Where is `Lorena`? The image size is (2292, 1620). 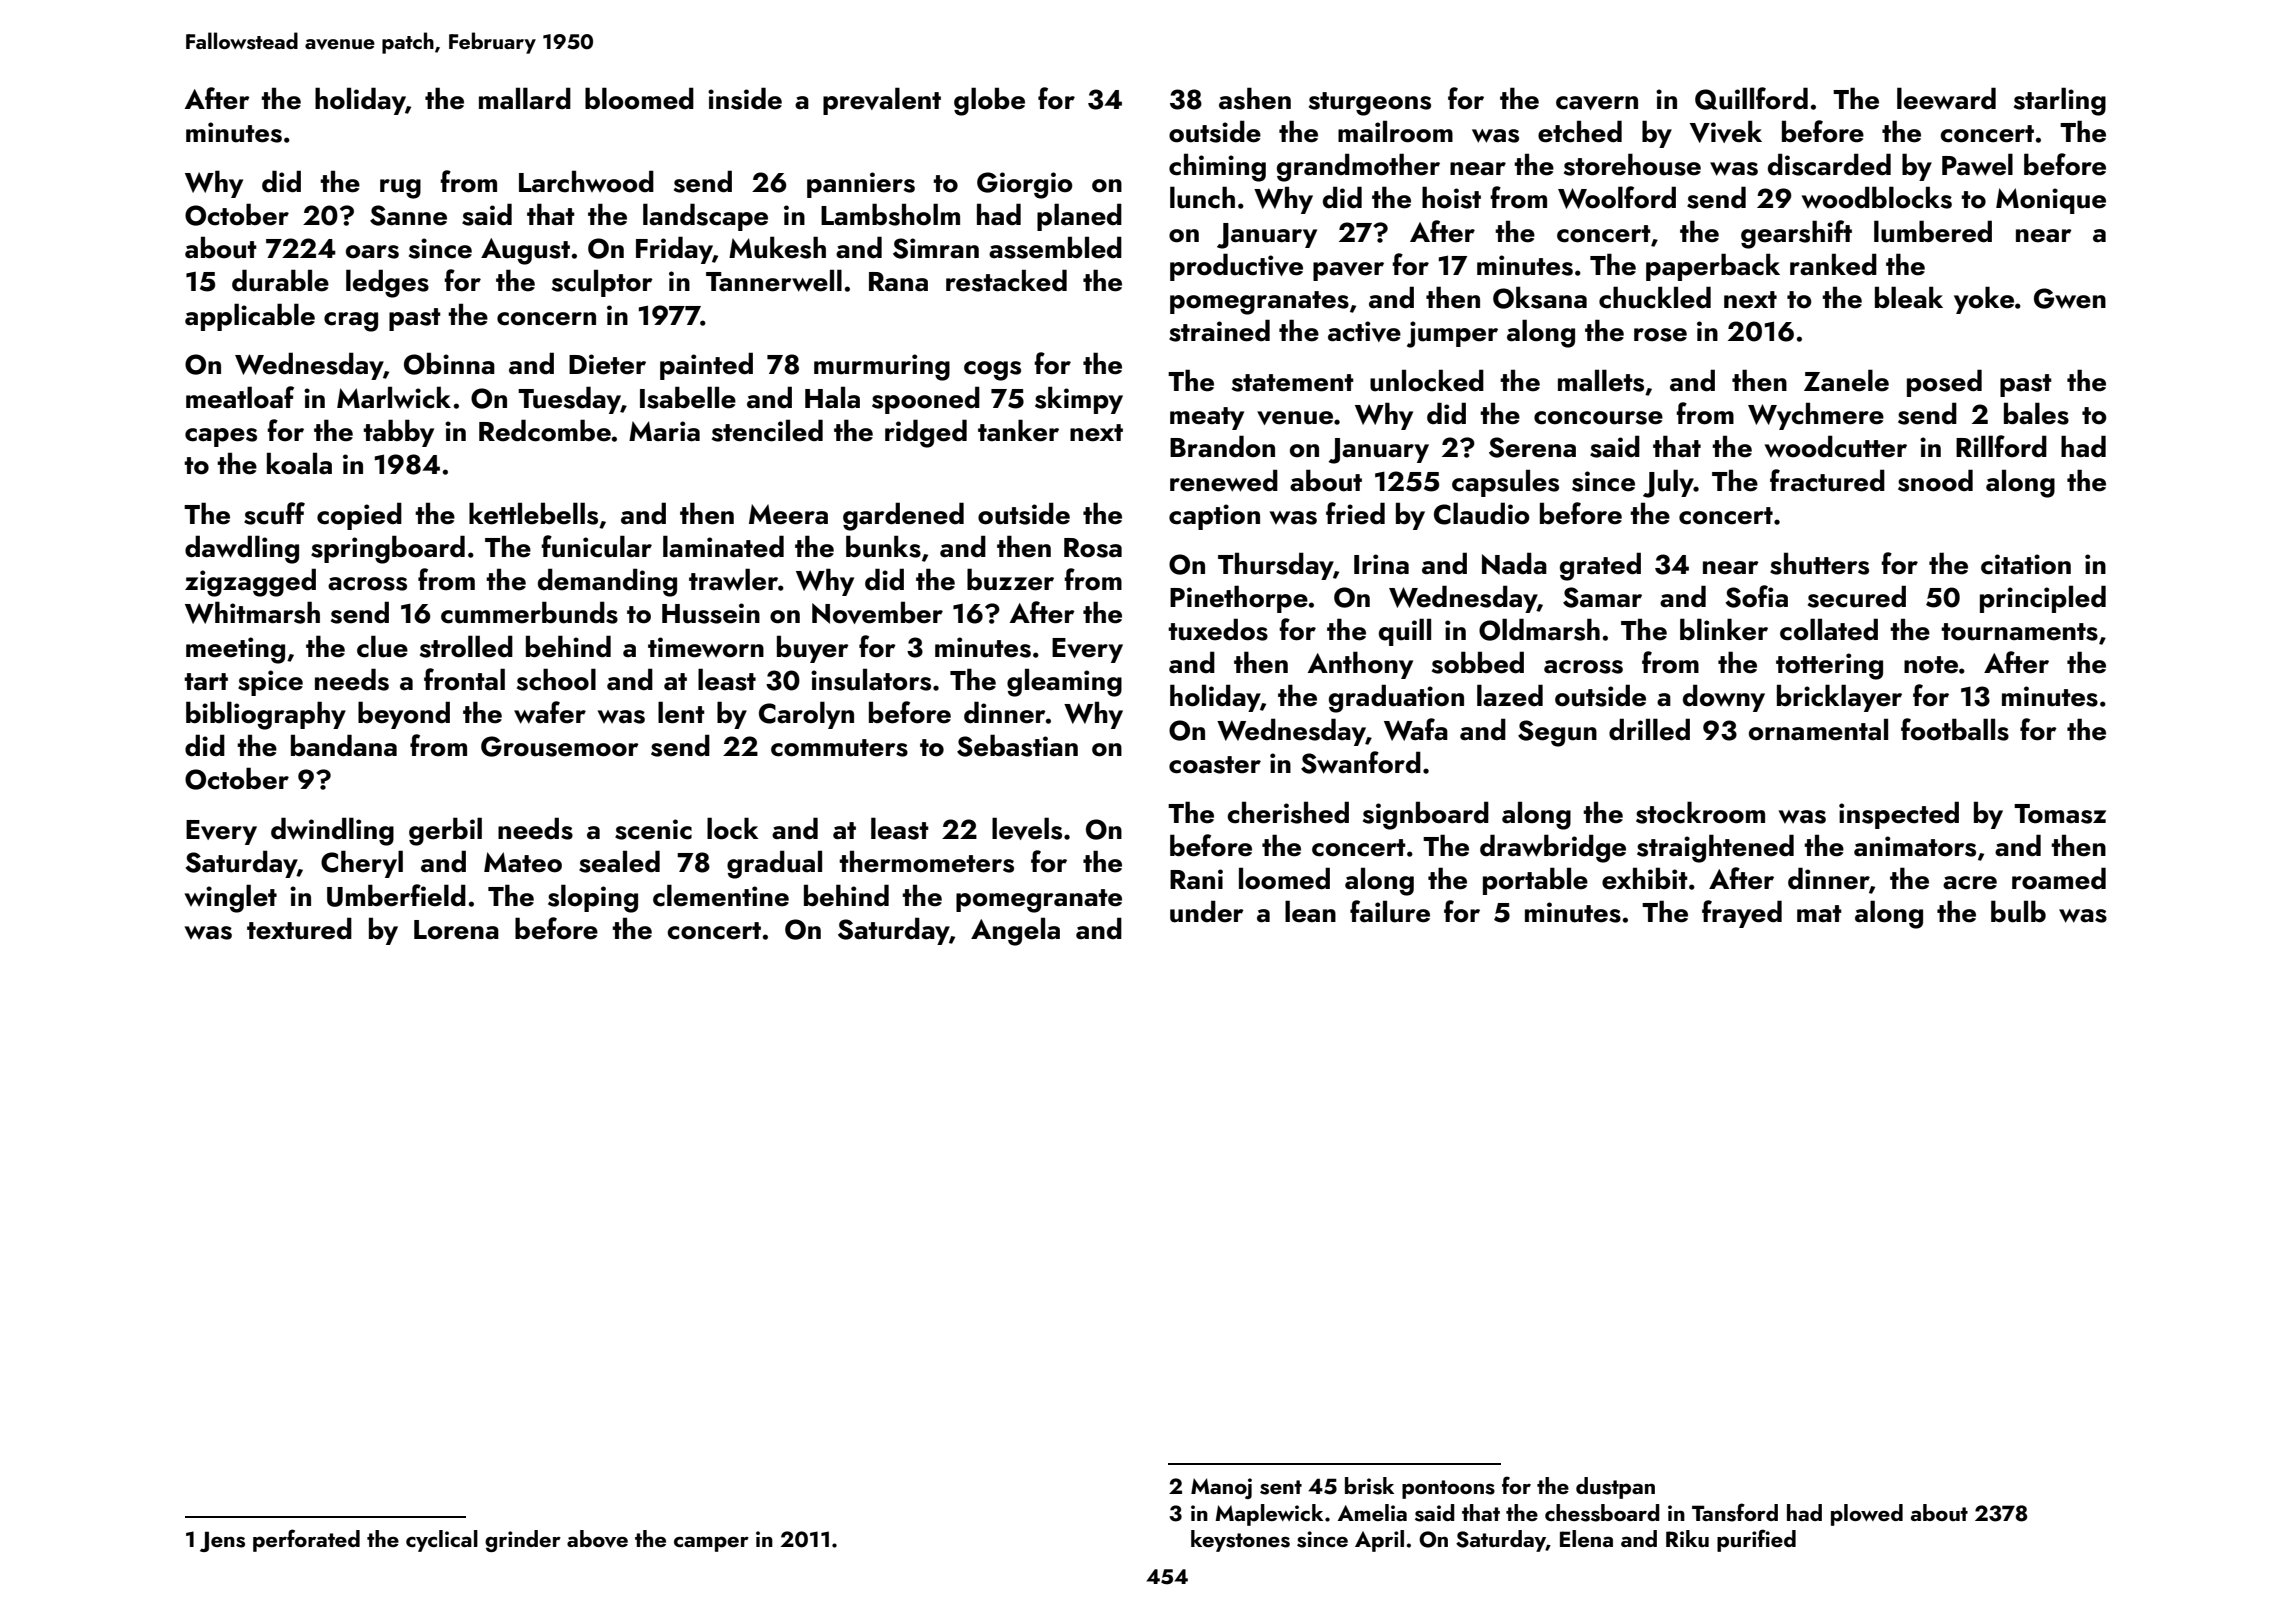
Lorena is located at coordinates (456, 930).
